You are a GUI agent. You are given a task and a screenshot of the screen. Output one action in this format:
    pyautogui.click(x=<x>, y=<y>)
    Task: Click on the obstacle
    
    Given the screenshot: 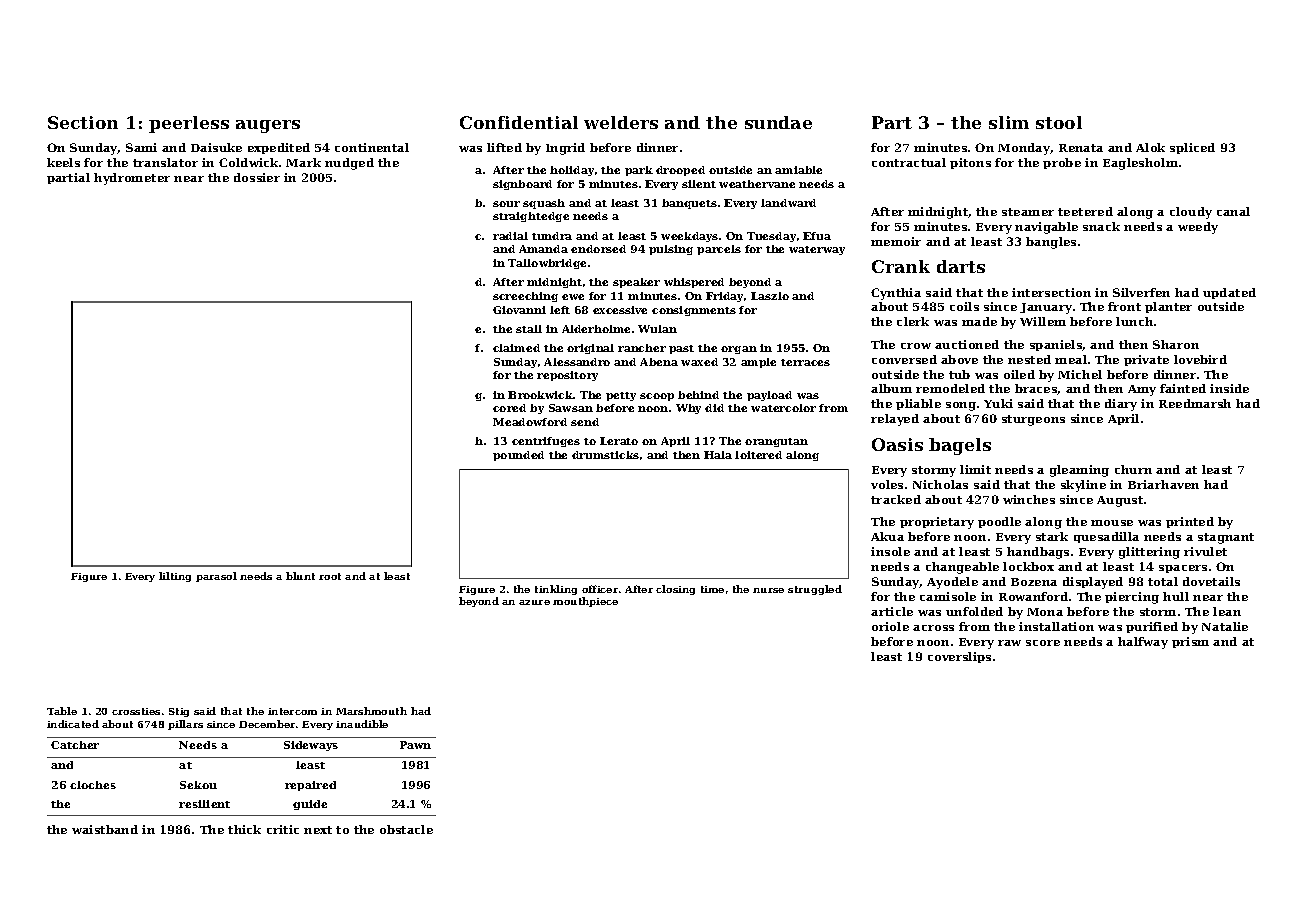 What is the action you would take?
    pyautogui.click(x=406, y=829)
